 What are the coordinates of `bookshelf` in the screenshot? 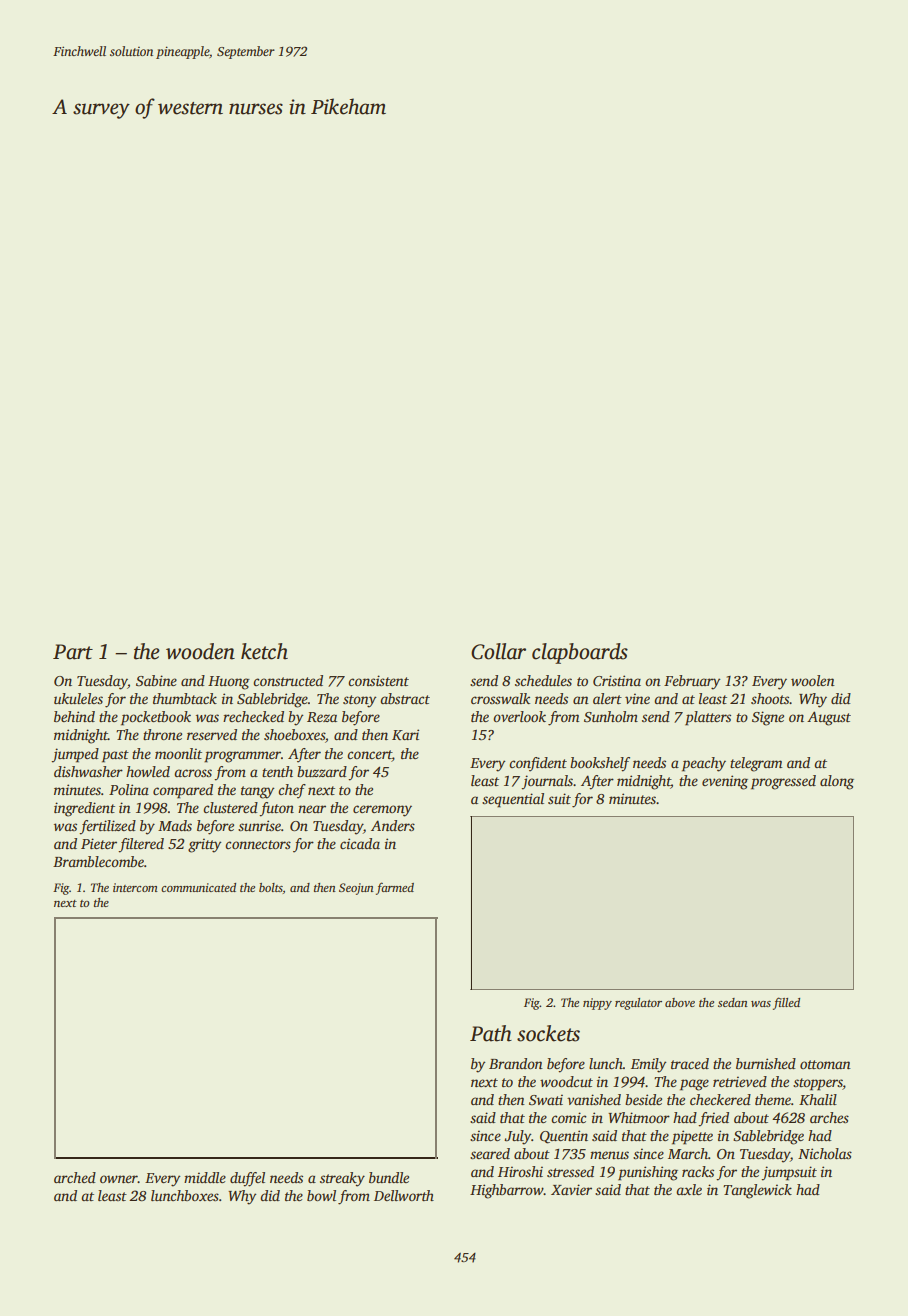 It's located at (600, 764).
